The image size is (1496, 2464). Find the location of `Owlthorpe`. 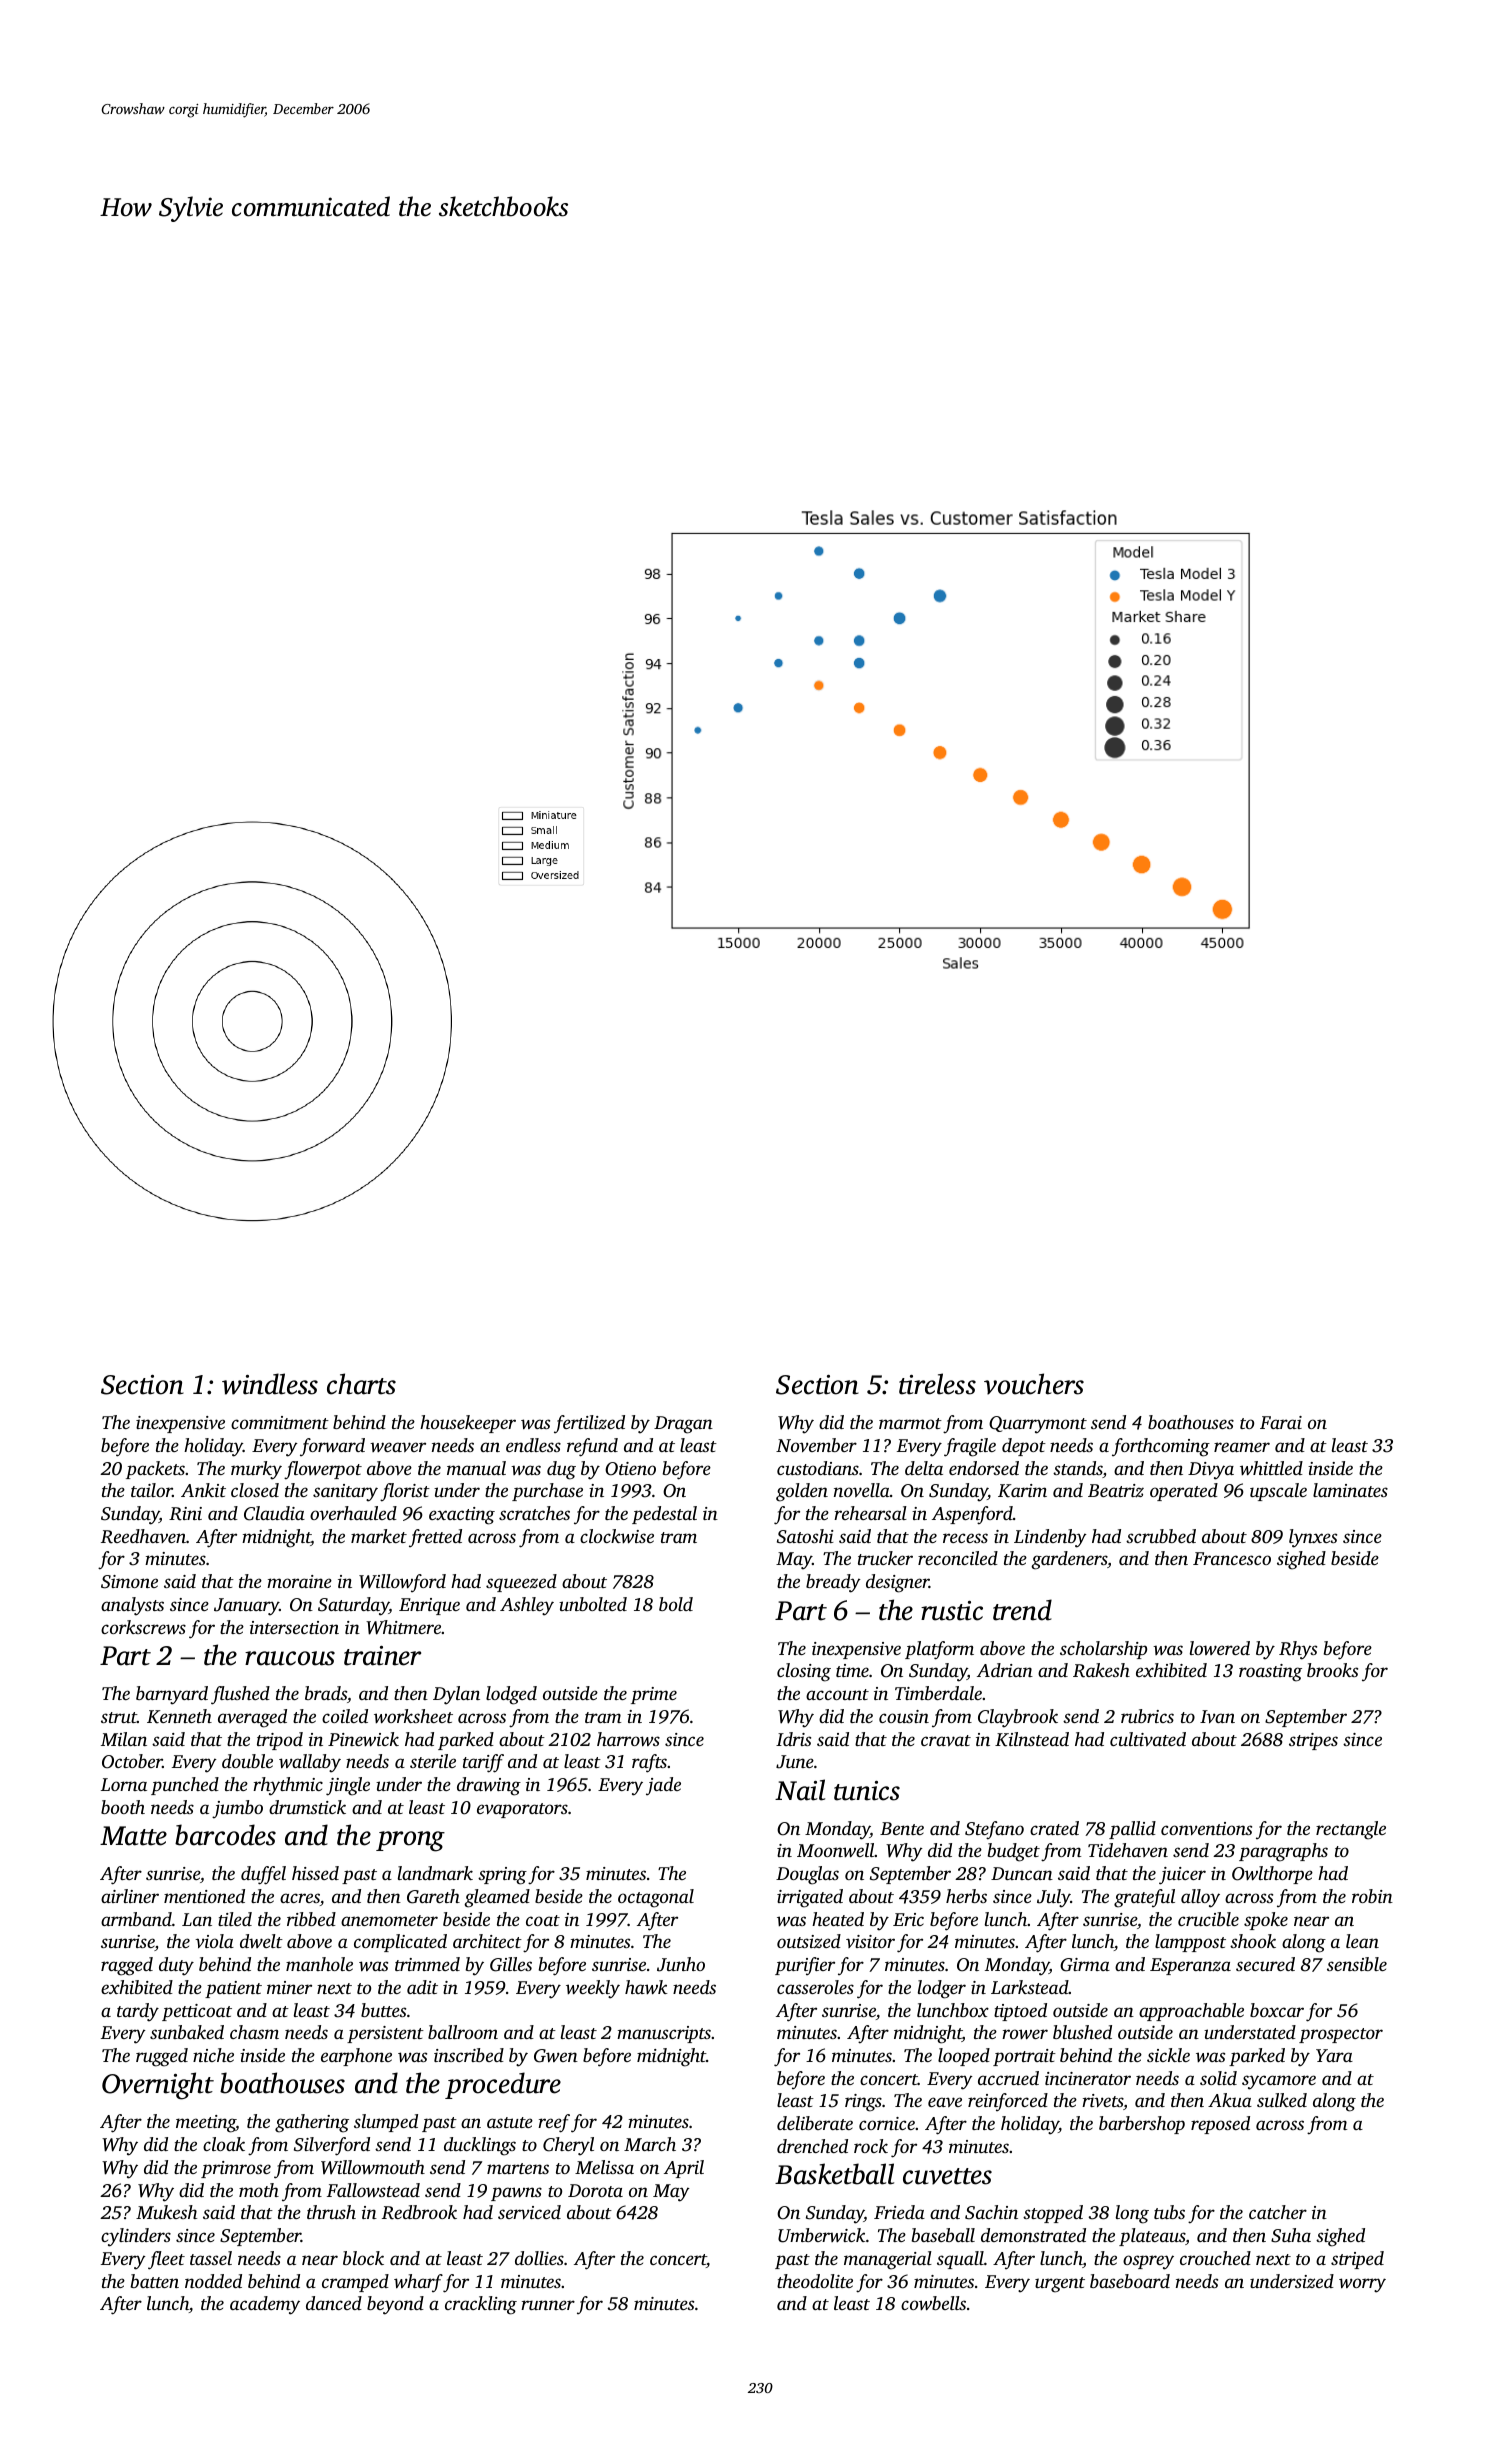

Owlthorpe is located at coordinates (1272, 1875).
